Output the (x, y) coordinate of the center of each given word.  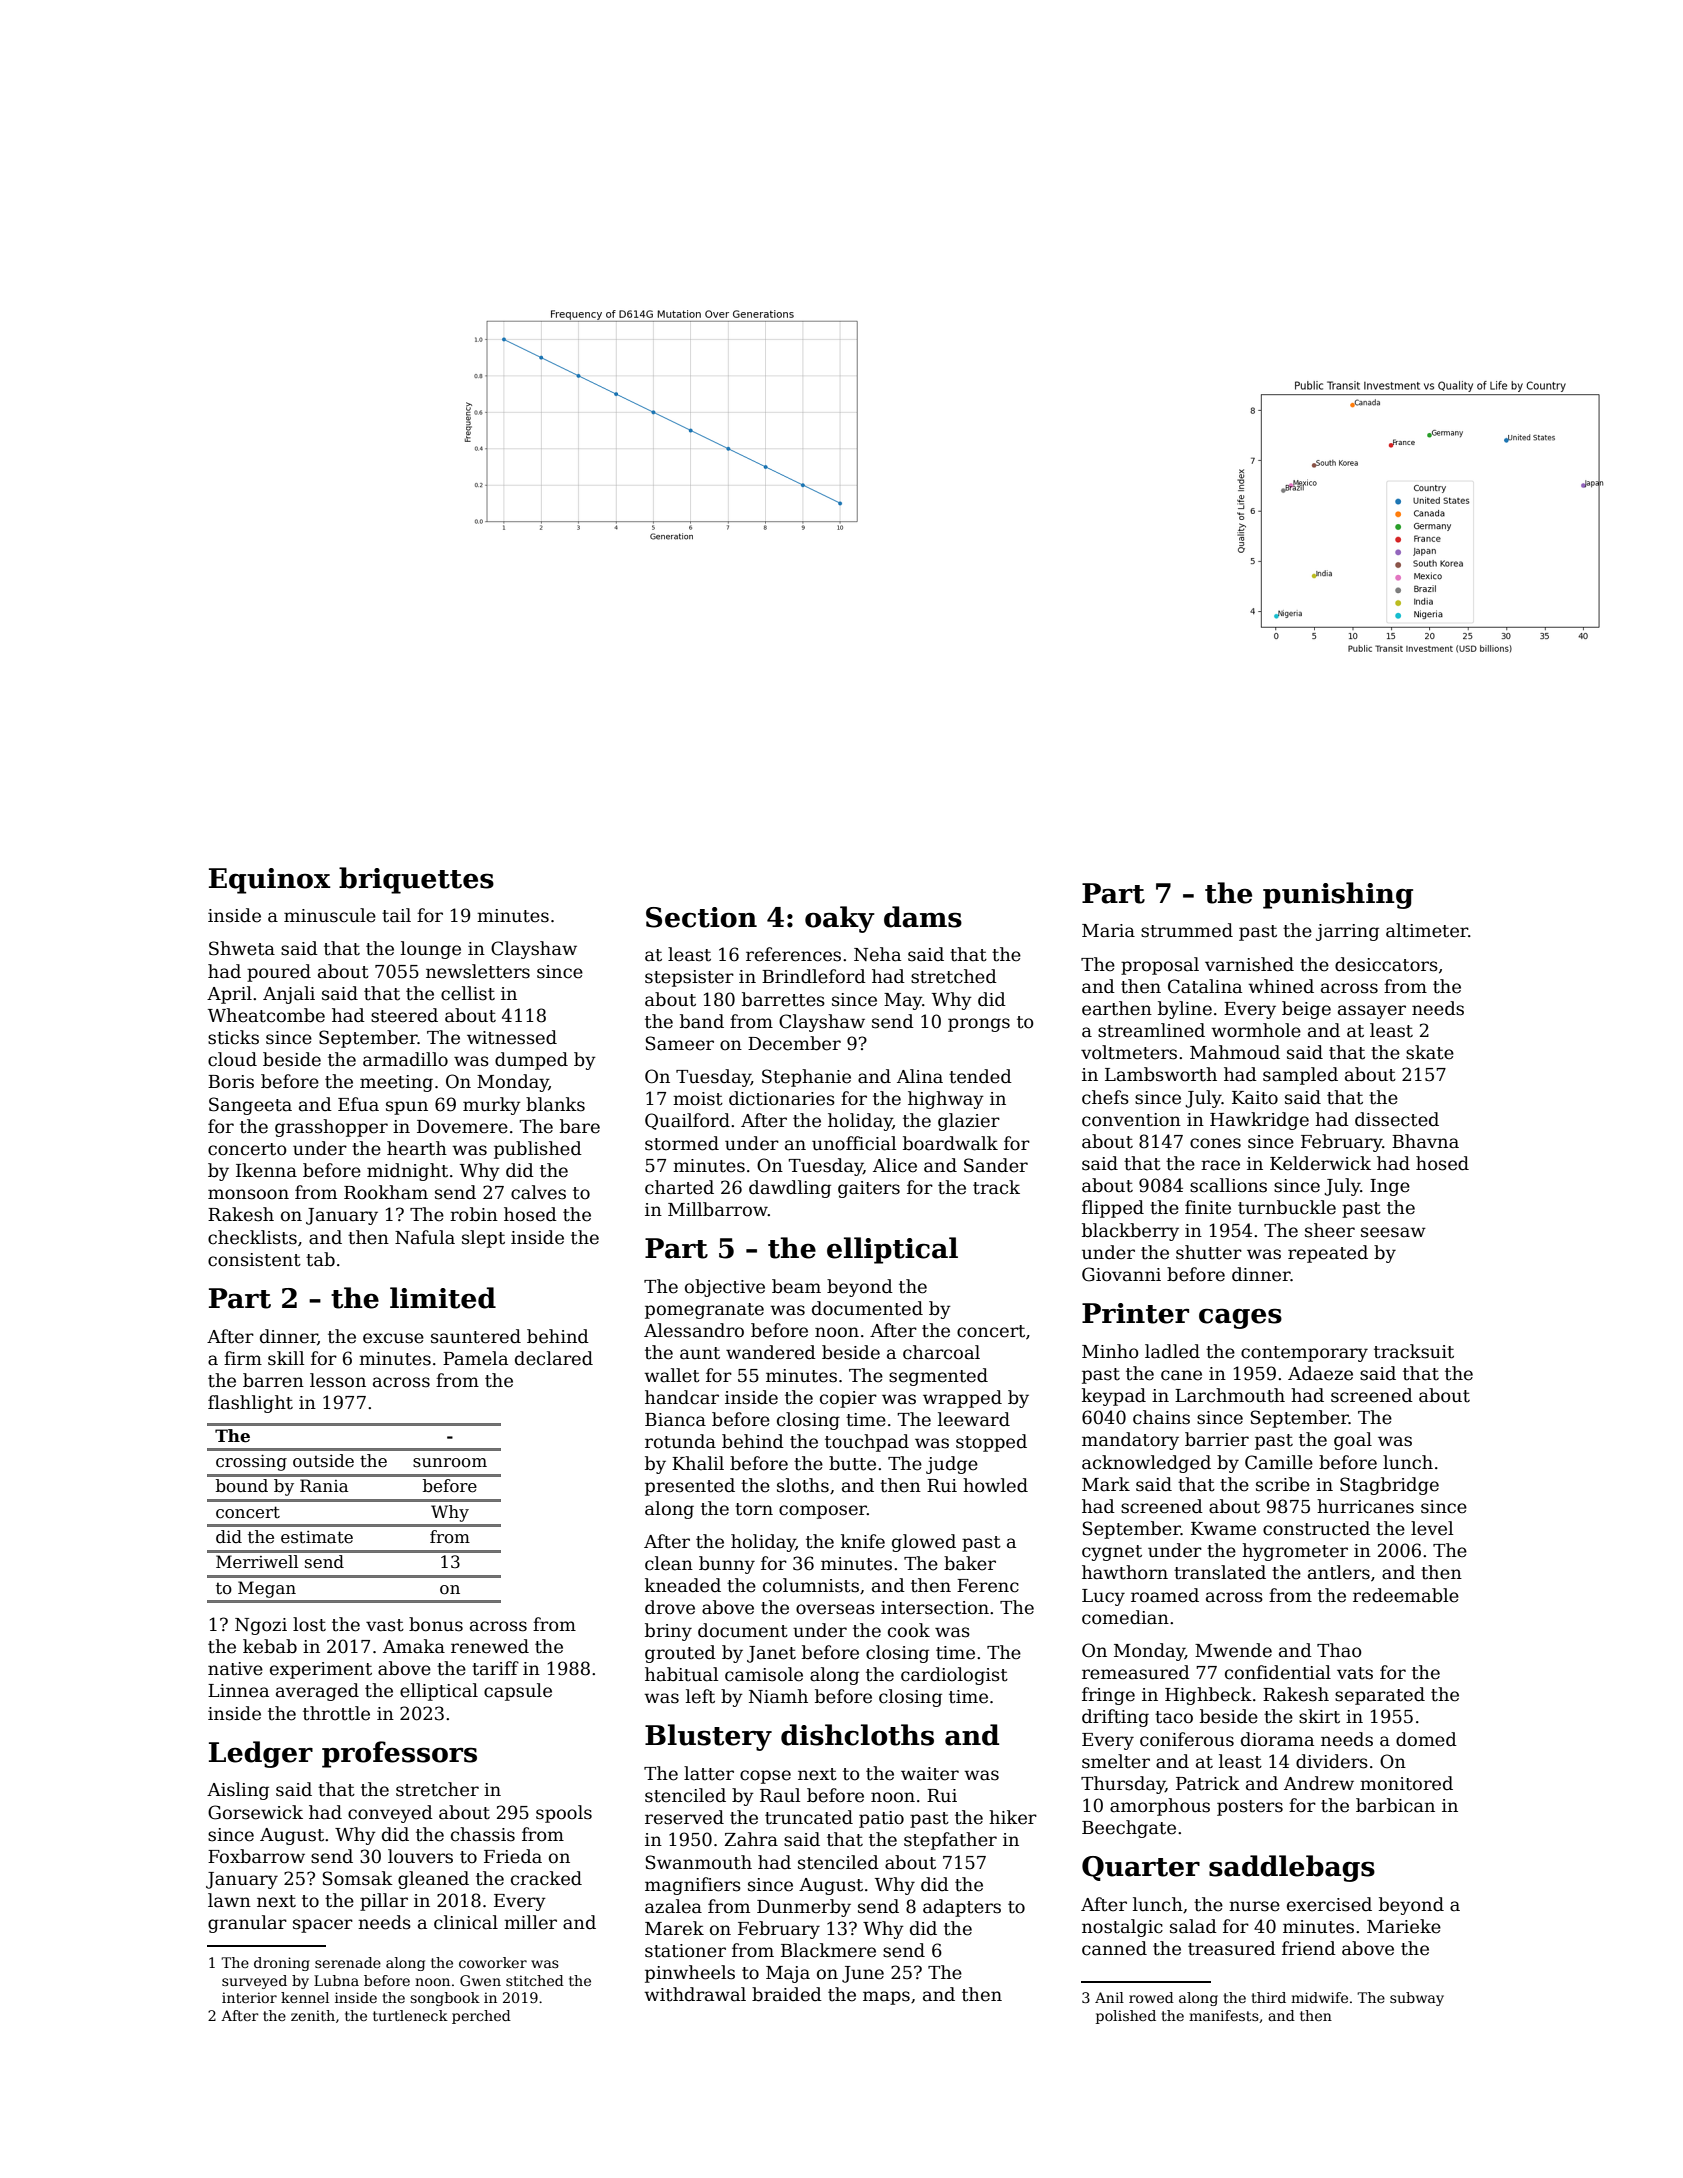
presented (690, 1487)
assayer (1372, 1012)
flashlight (250, 1404)
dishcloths (857, 1735)
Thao (1339, 1650)
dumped (531, 1061)
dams (923, 917)
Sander (996, 1165)
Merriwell (257, 1562)
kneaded (683, 1585)
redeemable (1406, 1595)
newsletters (478, 971)
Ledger (261, 1754)
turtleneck (410, 2015)
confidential (1278, 1672)
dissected (1397, 1119)
